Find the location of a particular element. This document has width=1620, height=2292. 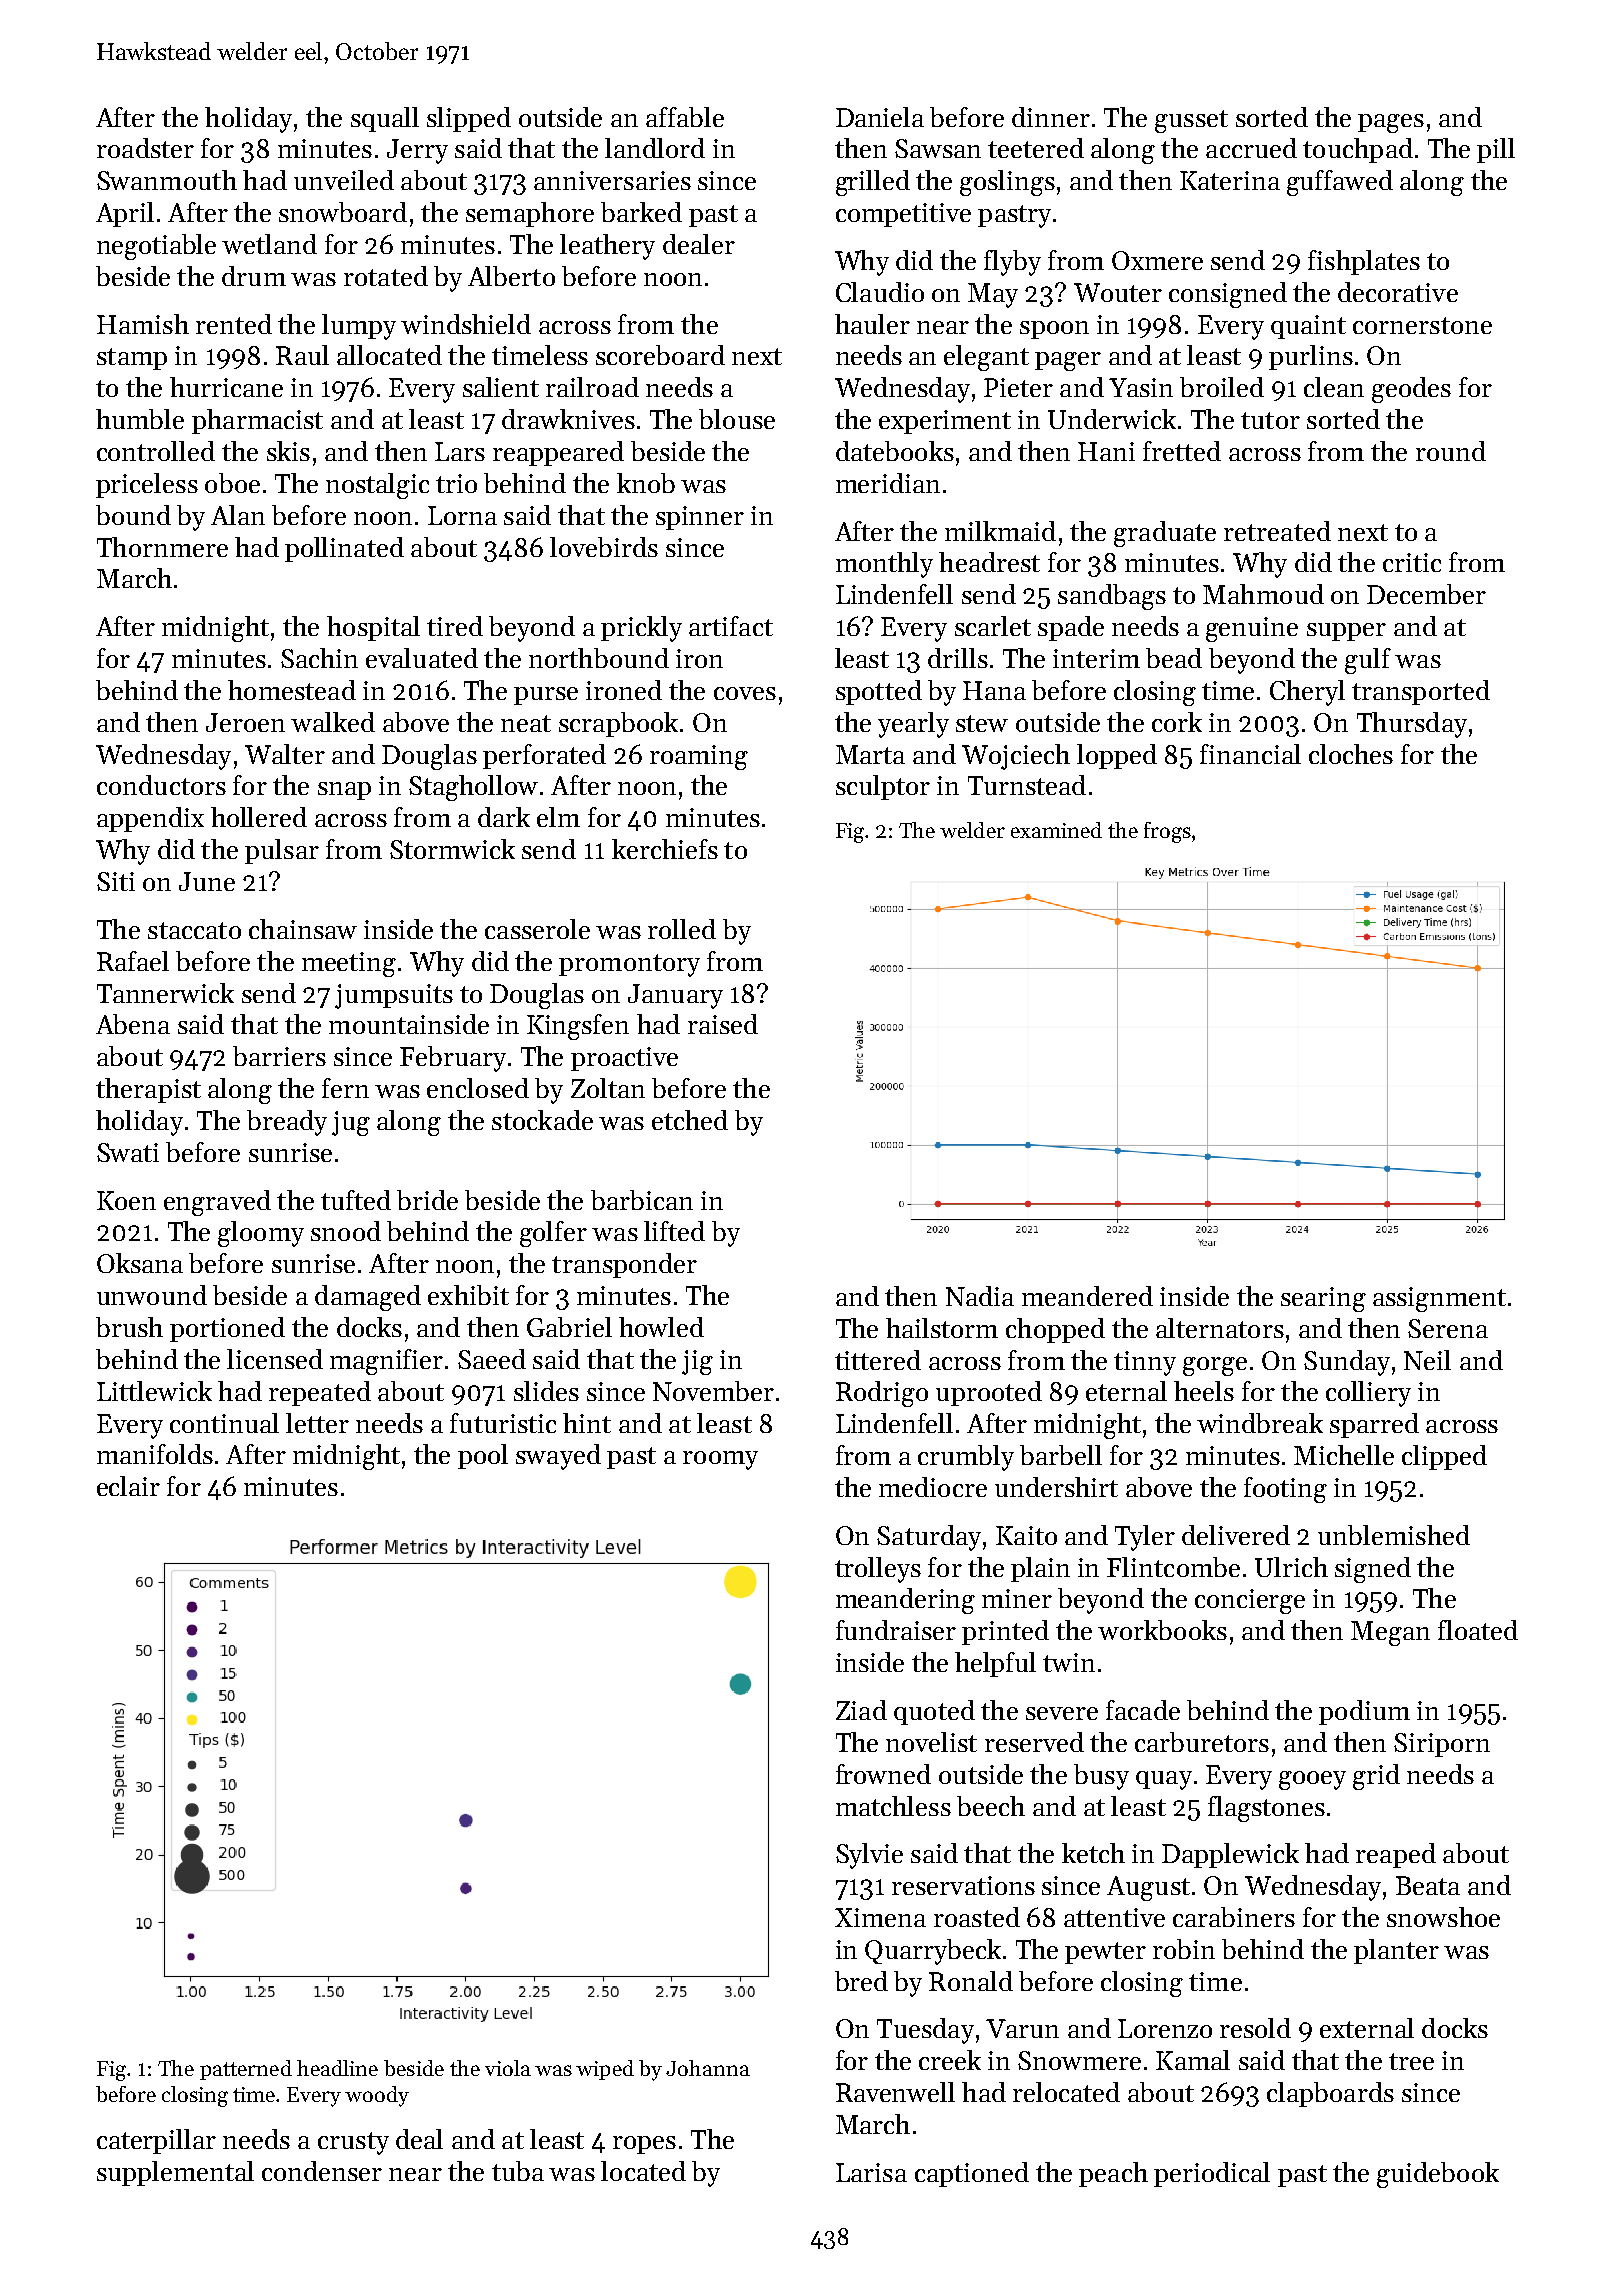

periodical is located at coordinates (1212, 2174).
